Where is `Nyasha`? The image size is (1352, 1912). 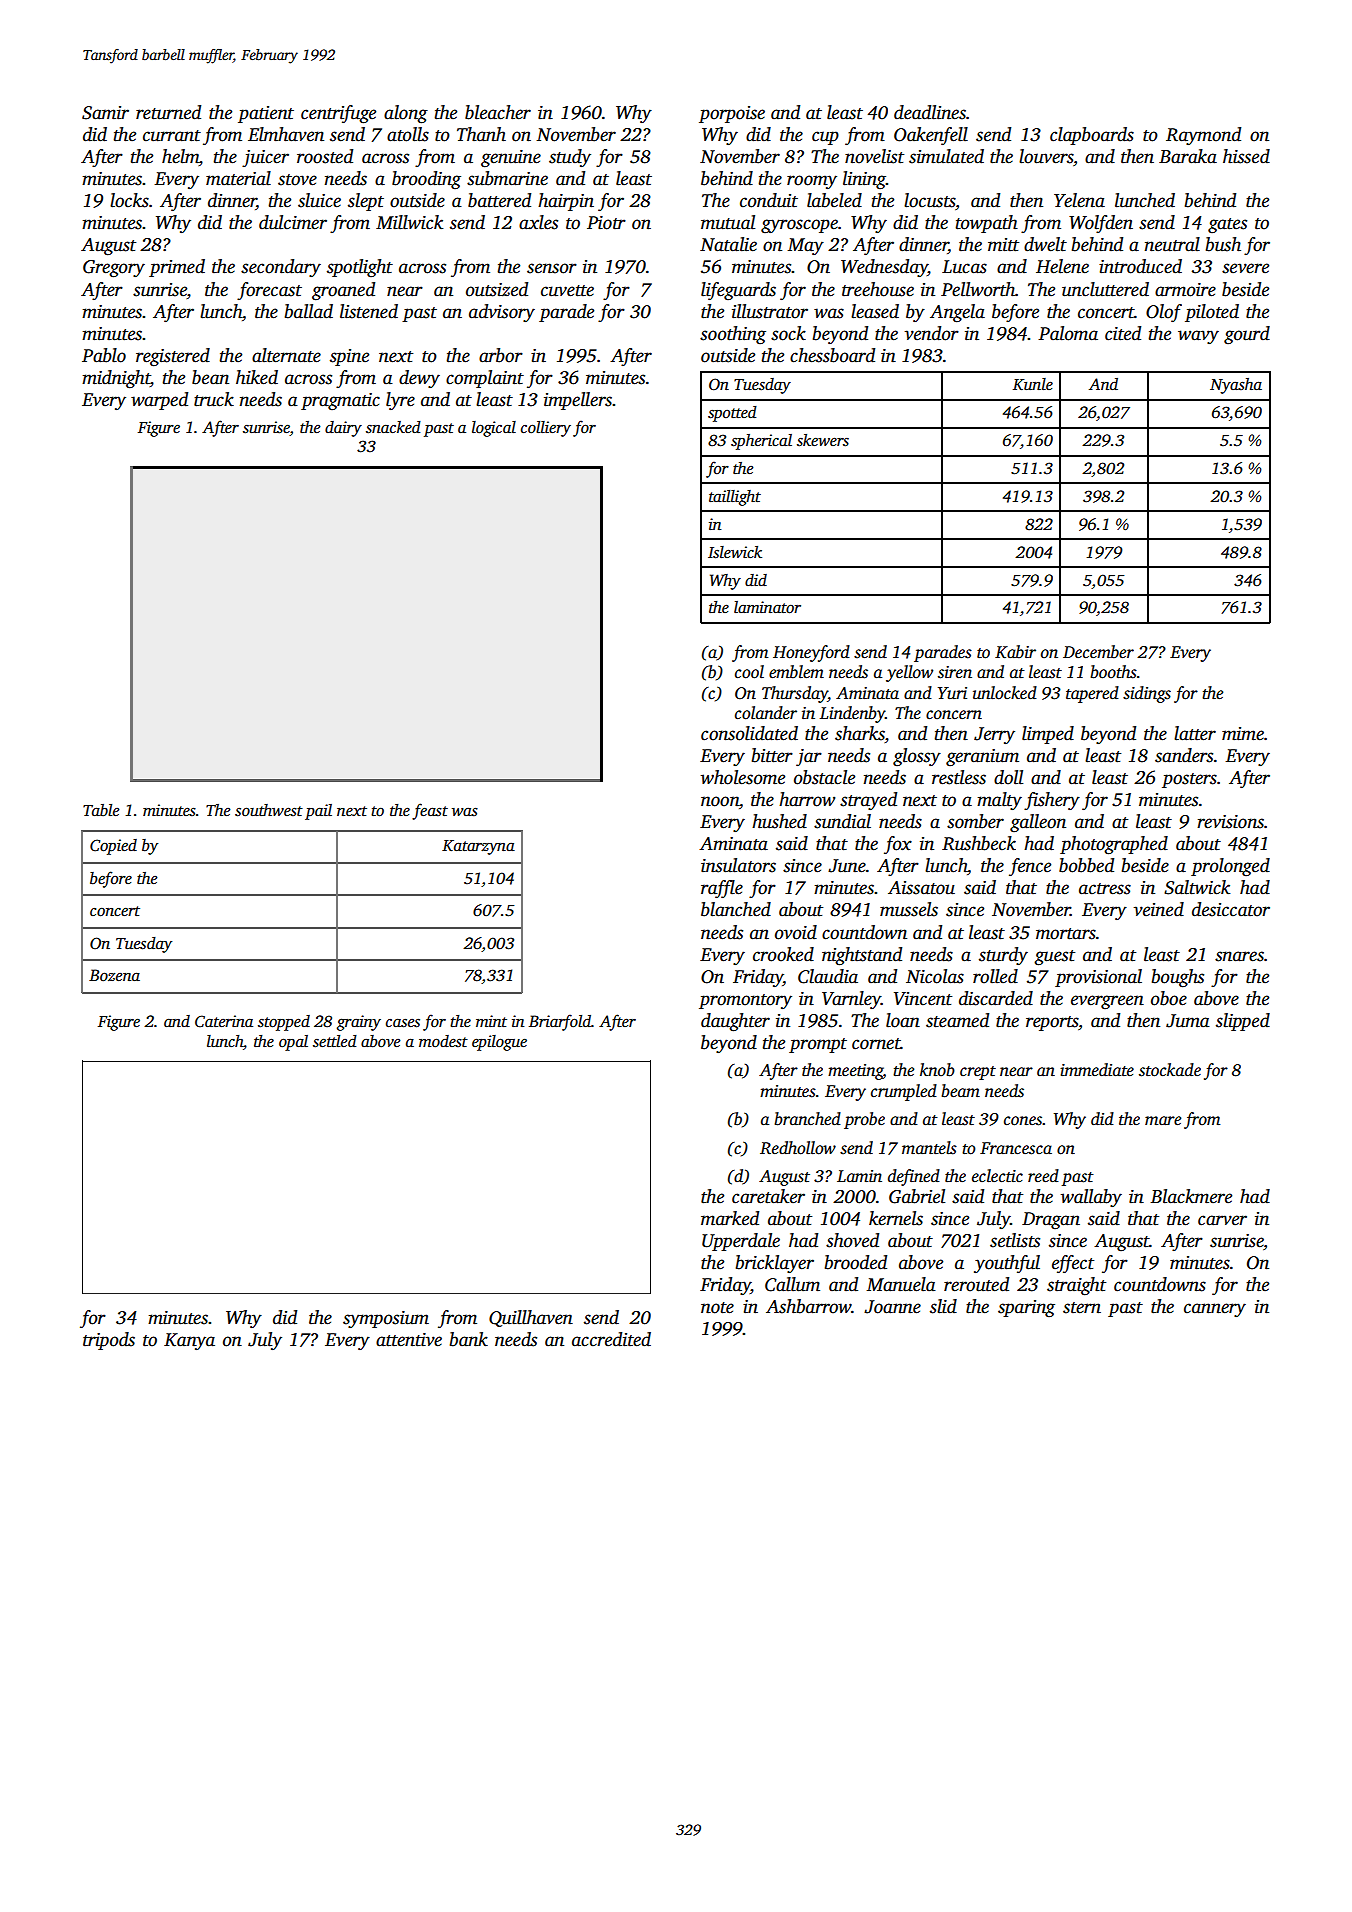
Nyasha is located at coordinates (1236, 386).
